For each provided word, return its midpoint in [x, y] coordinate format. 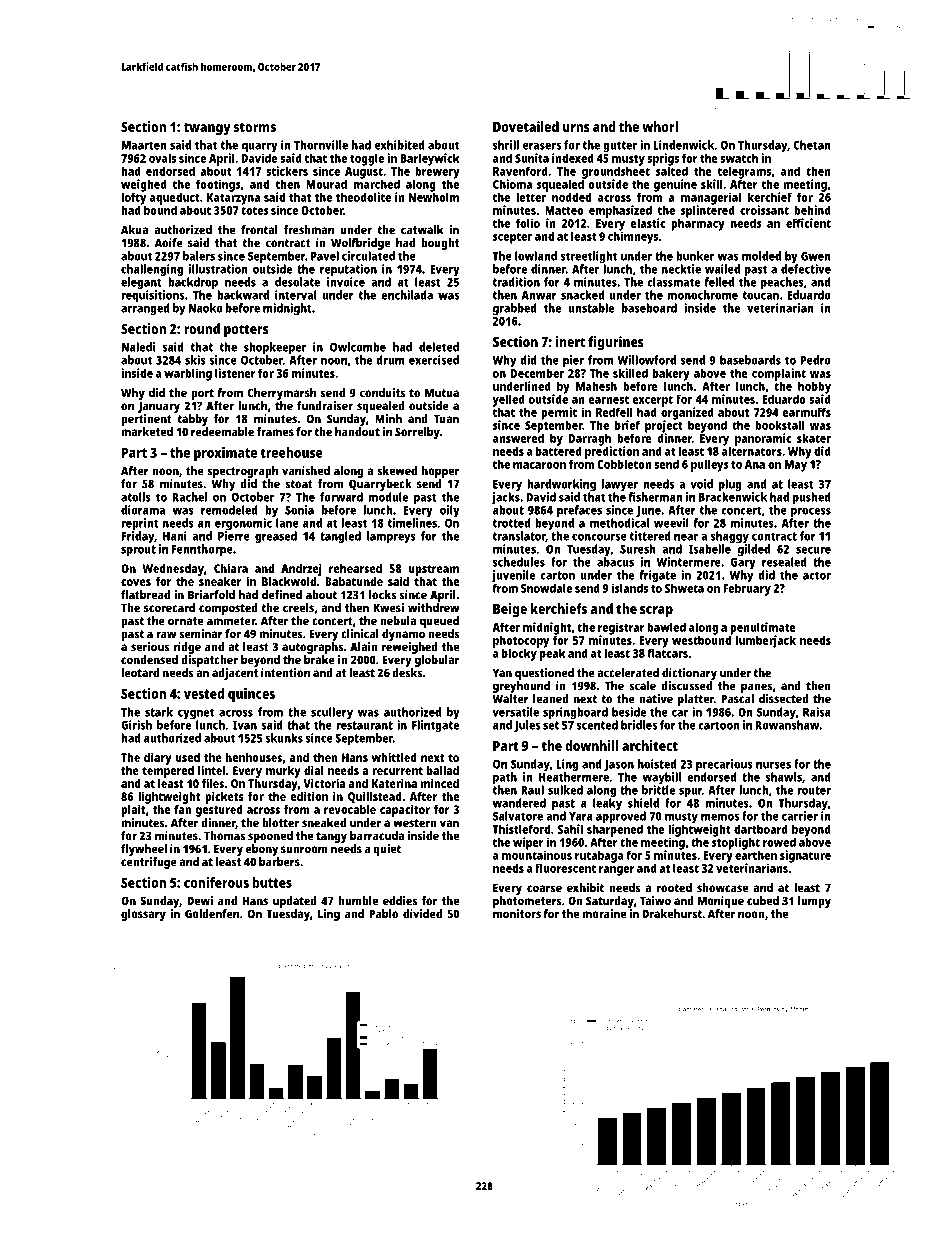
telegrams [744, 172]
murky [283, 772]
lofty [133, 198]
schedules [519, 562]
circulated [368, 256]
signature [805, 856]
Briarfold [211, 595]
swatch [739, 158]
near [686, 537]
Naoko [206, 308]
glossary [143, 915]
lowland [536, 256]
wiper [528, 843]
